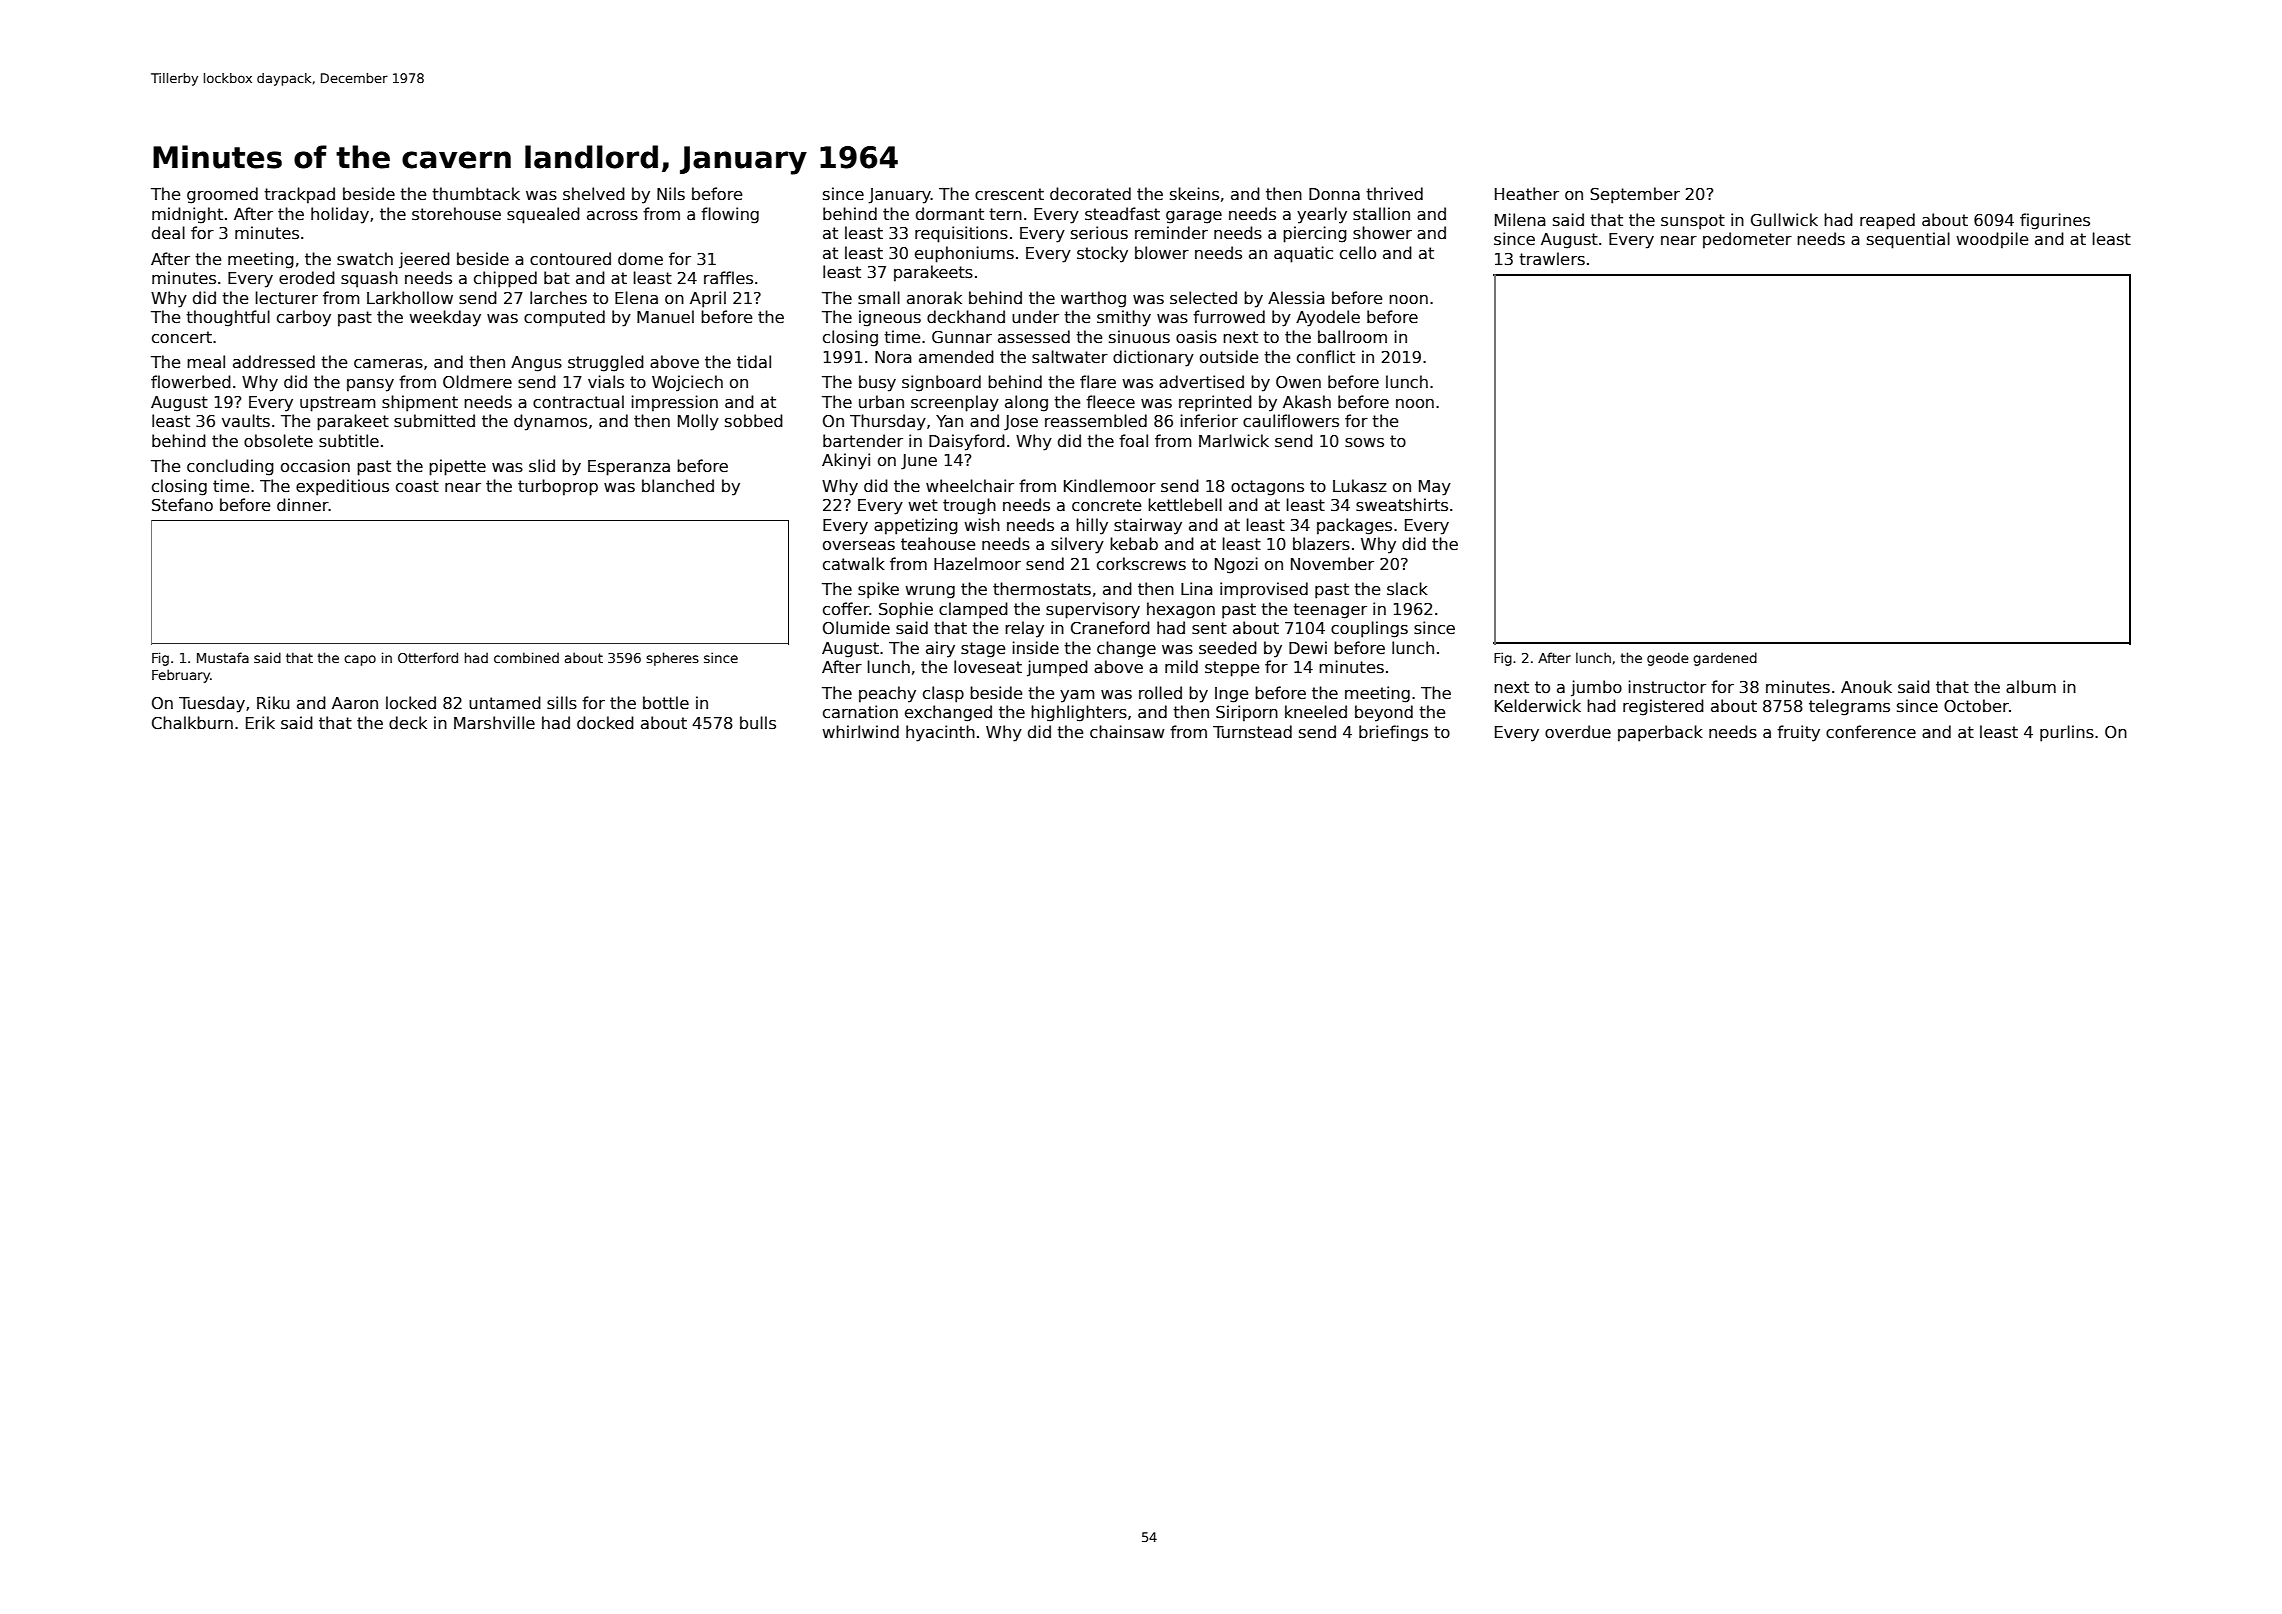  Describe the element at coordinates (605, 722) in the image. I see `docked` at that location.
